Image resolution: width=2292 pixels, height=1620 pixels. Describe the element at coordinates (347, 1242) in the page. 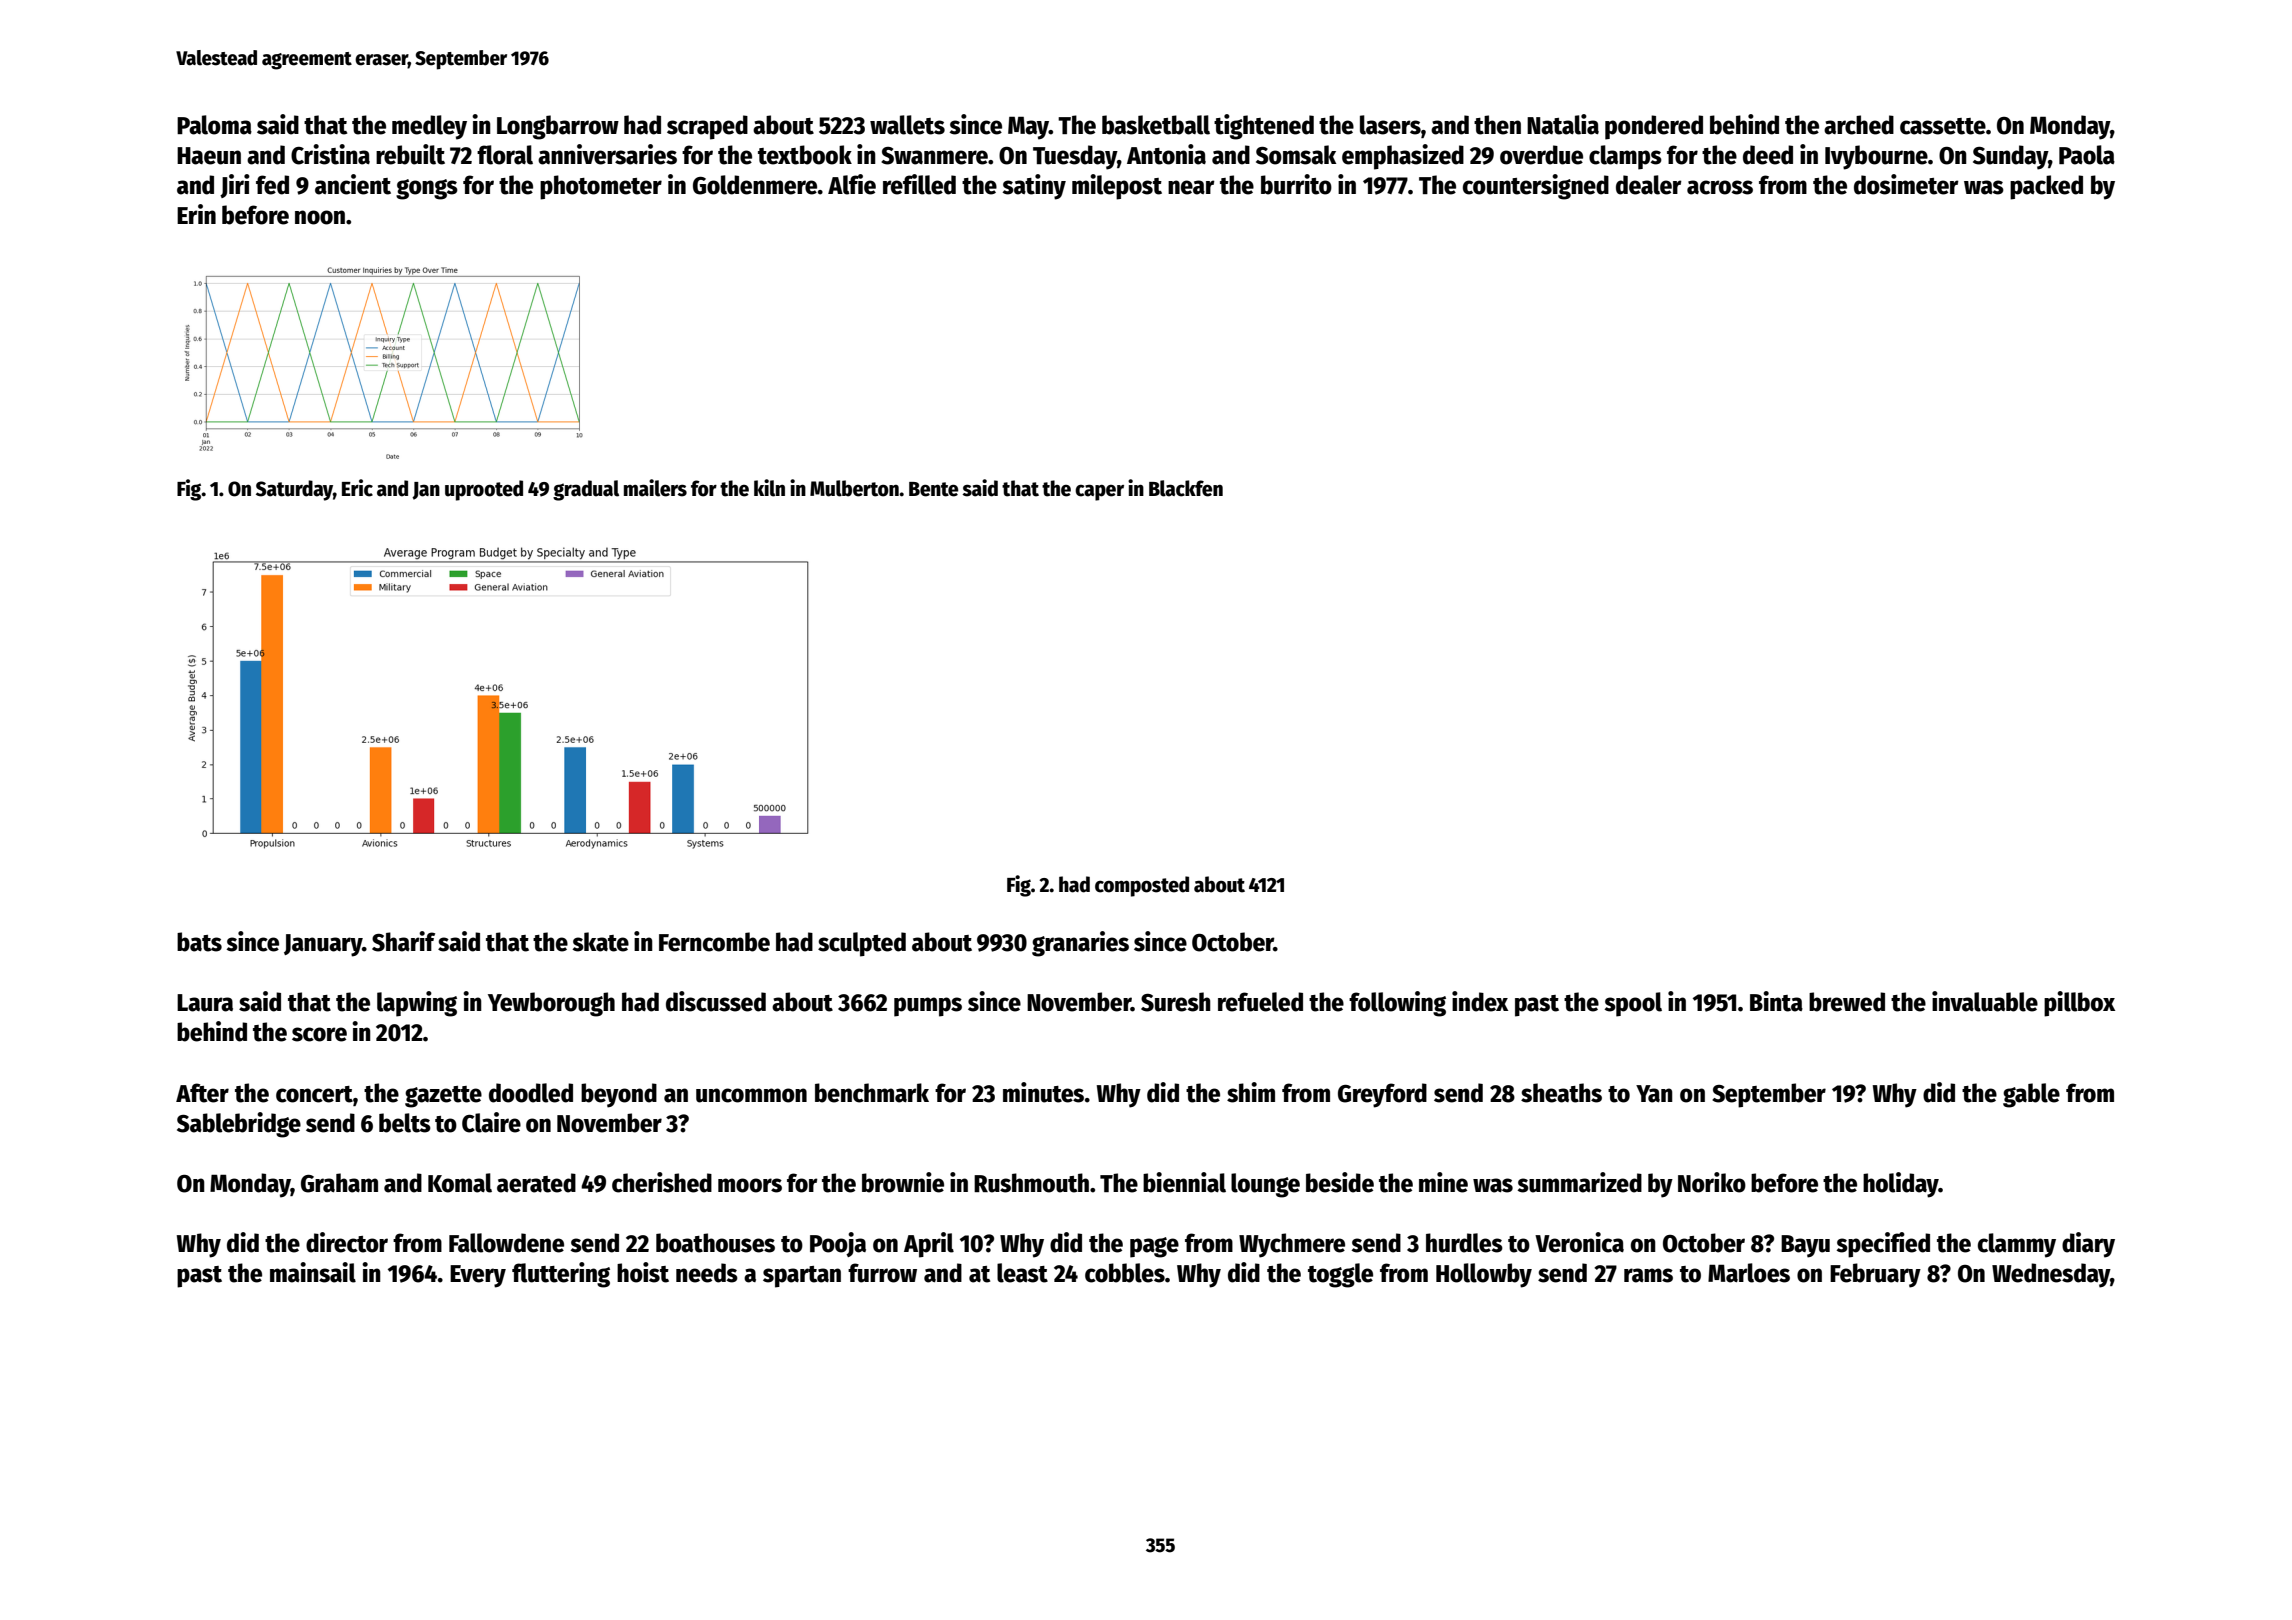

I see `director` at that location.
